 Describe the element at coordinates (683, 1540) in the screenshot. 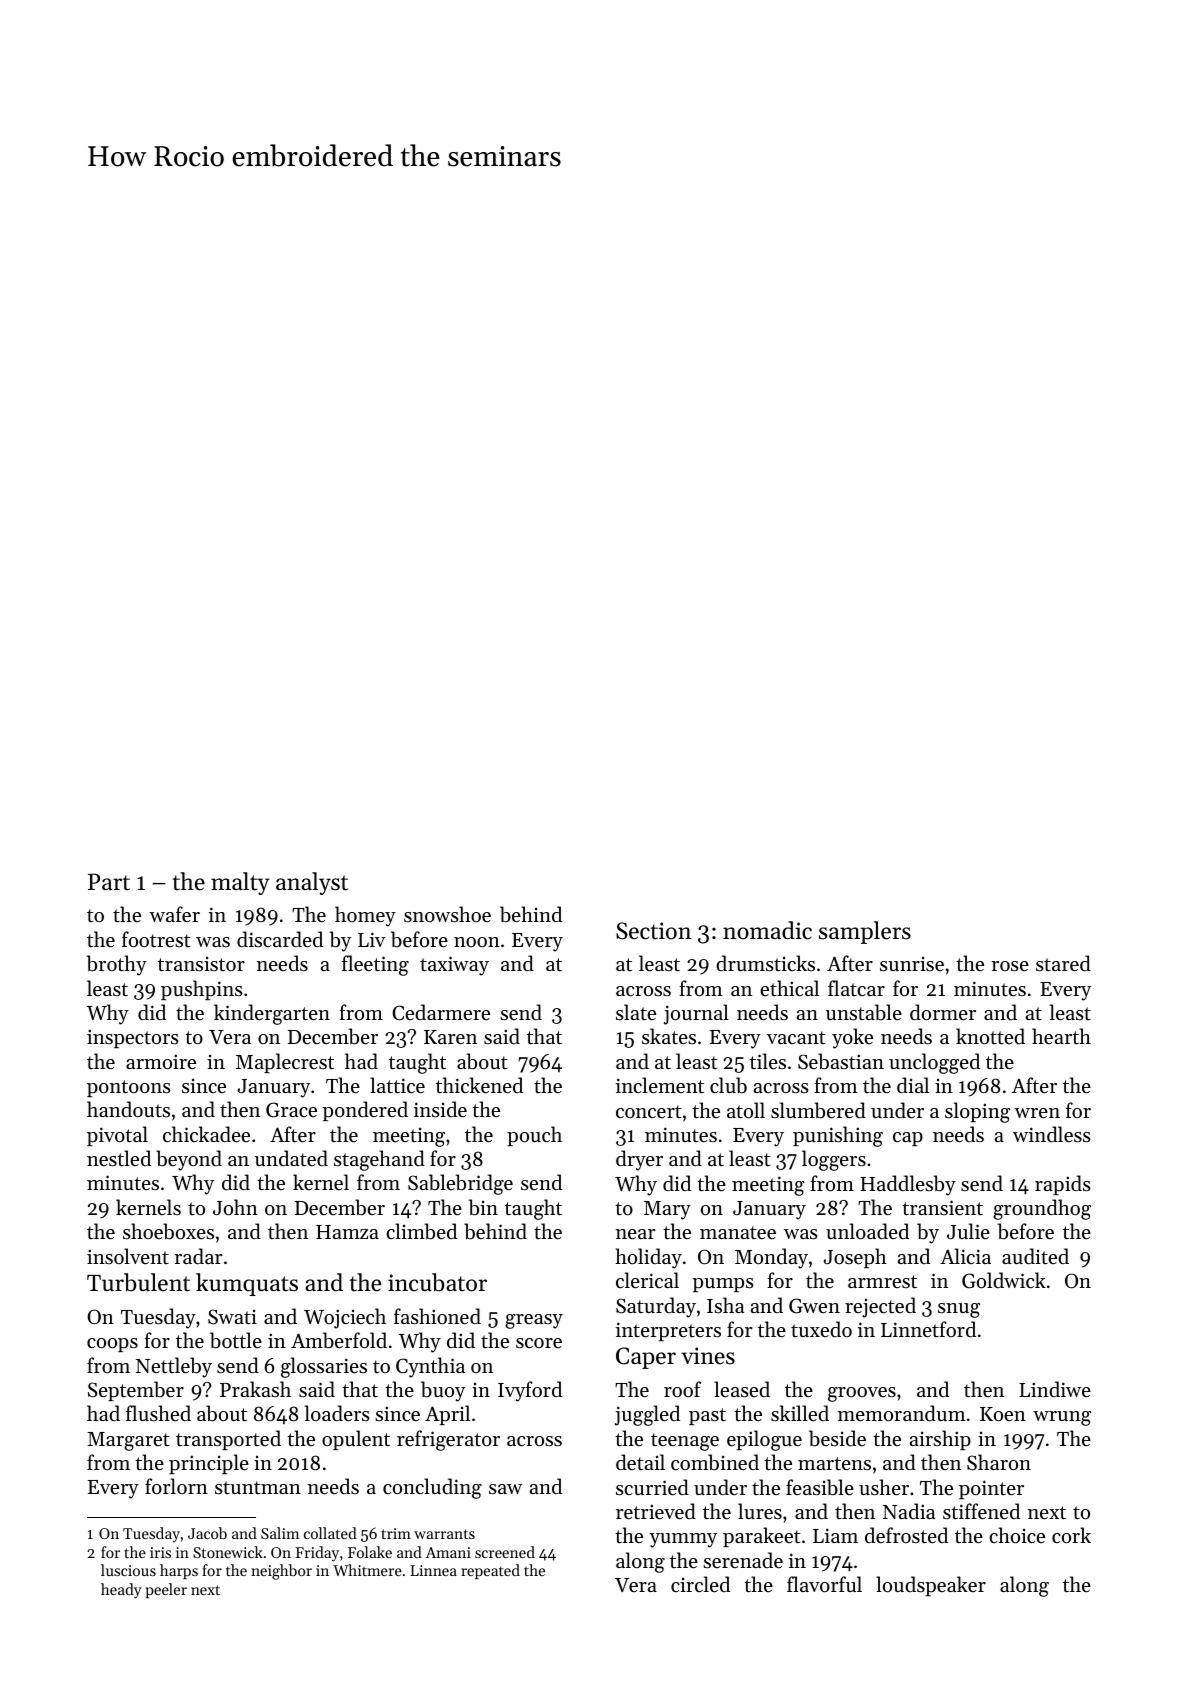

I see `yummy` at that location.
